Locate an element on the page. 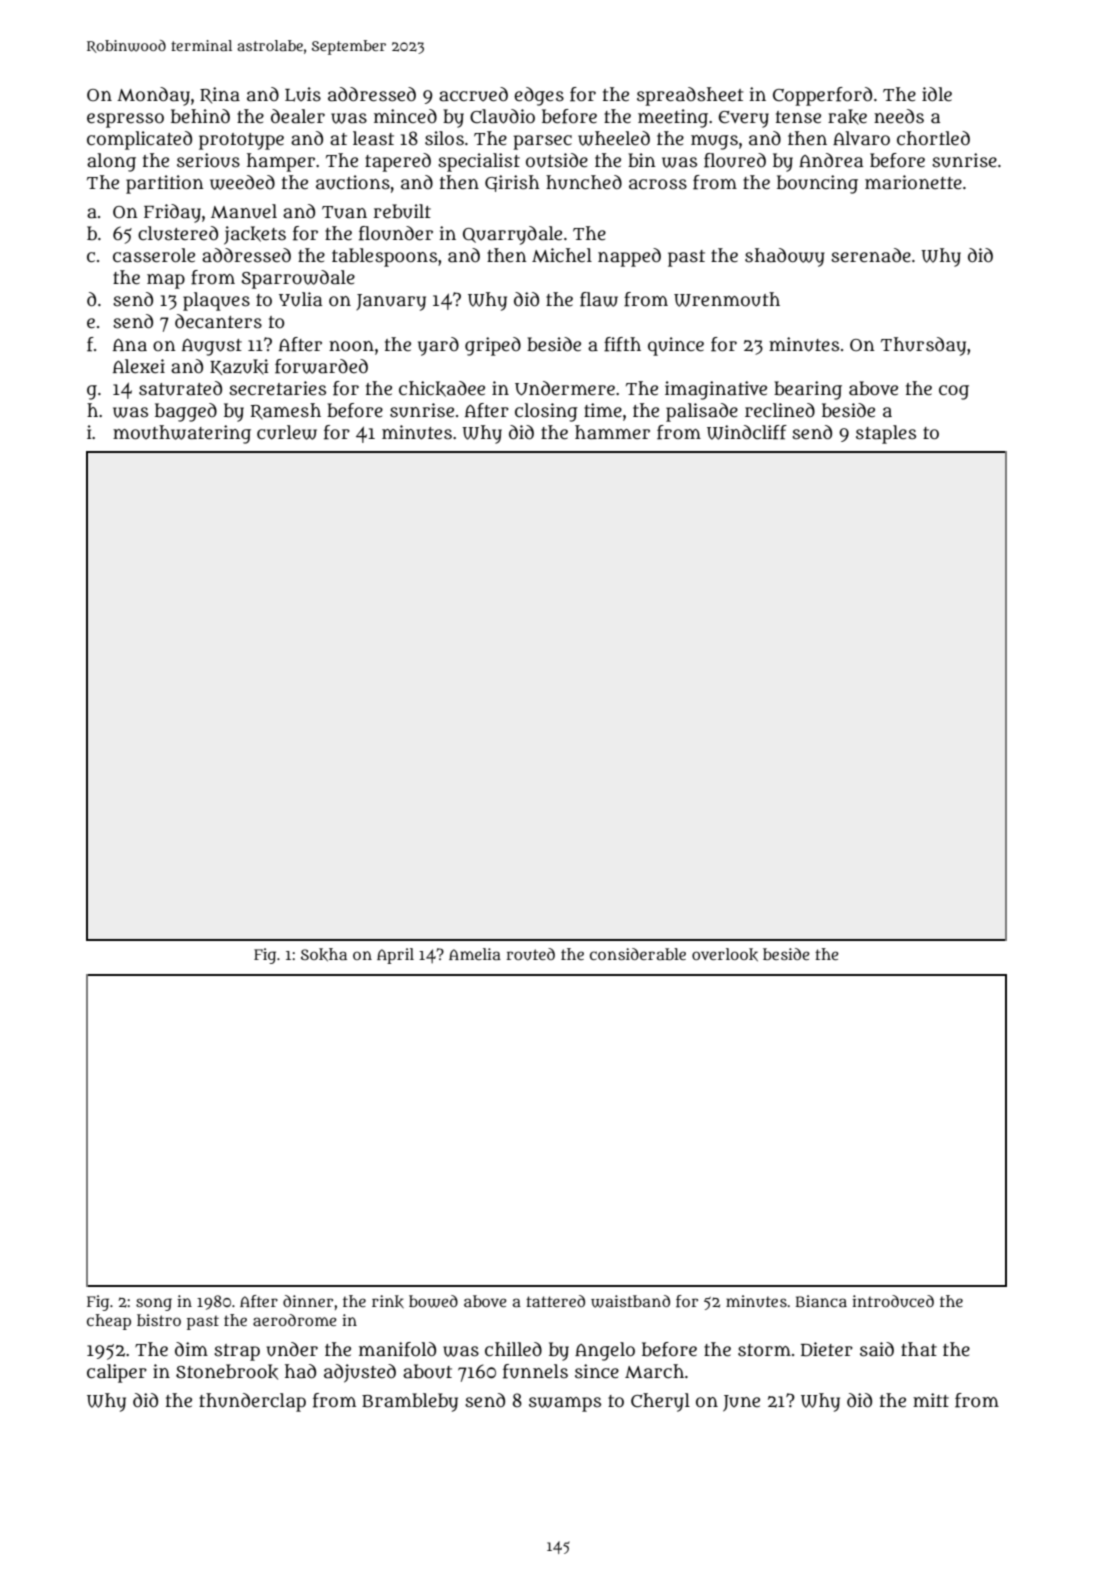  staples is located at coordinates (886, 434).
